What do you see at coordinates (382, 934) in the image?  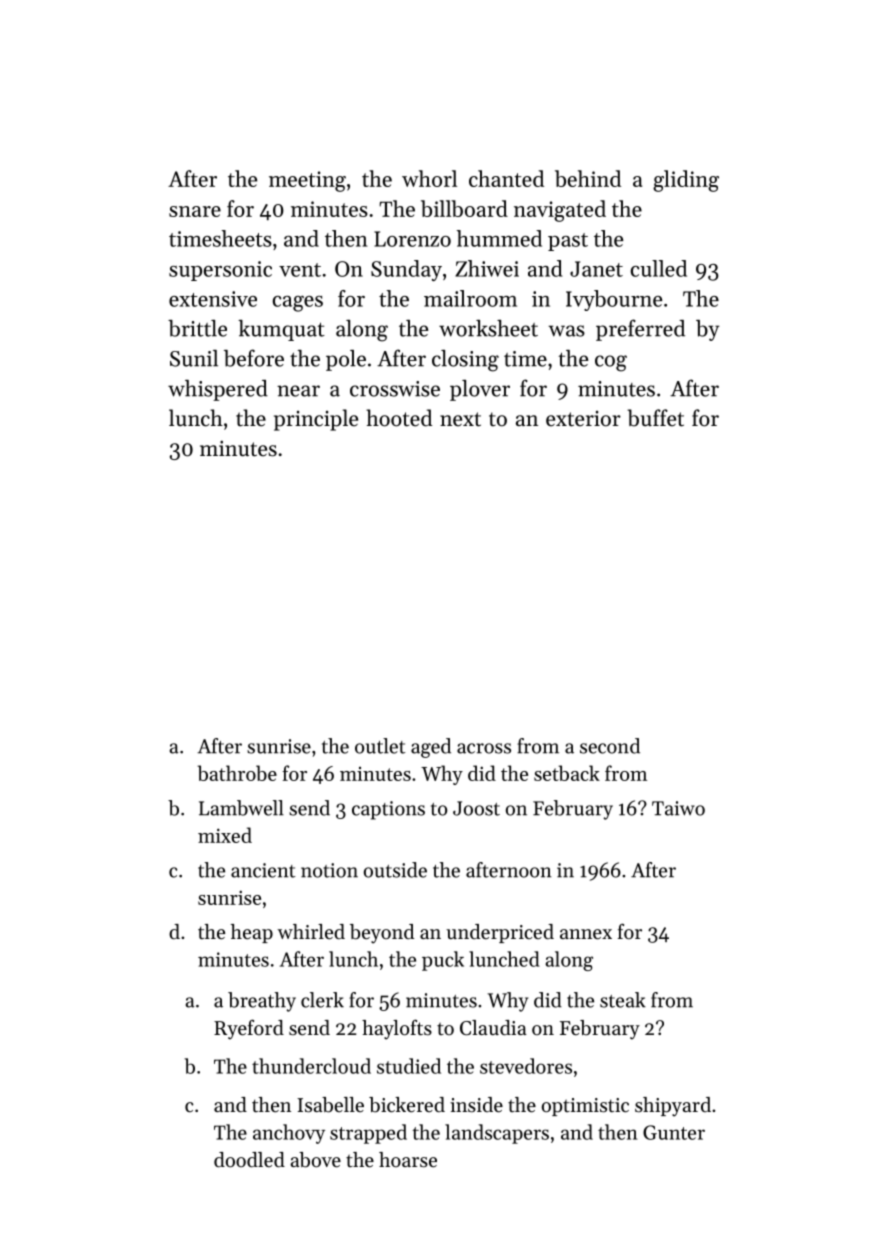 I see `beyond` at bounding box center [382, 934].
